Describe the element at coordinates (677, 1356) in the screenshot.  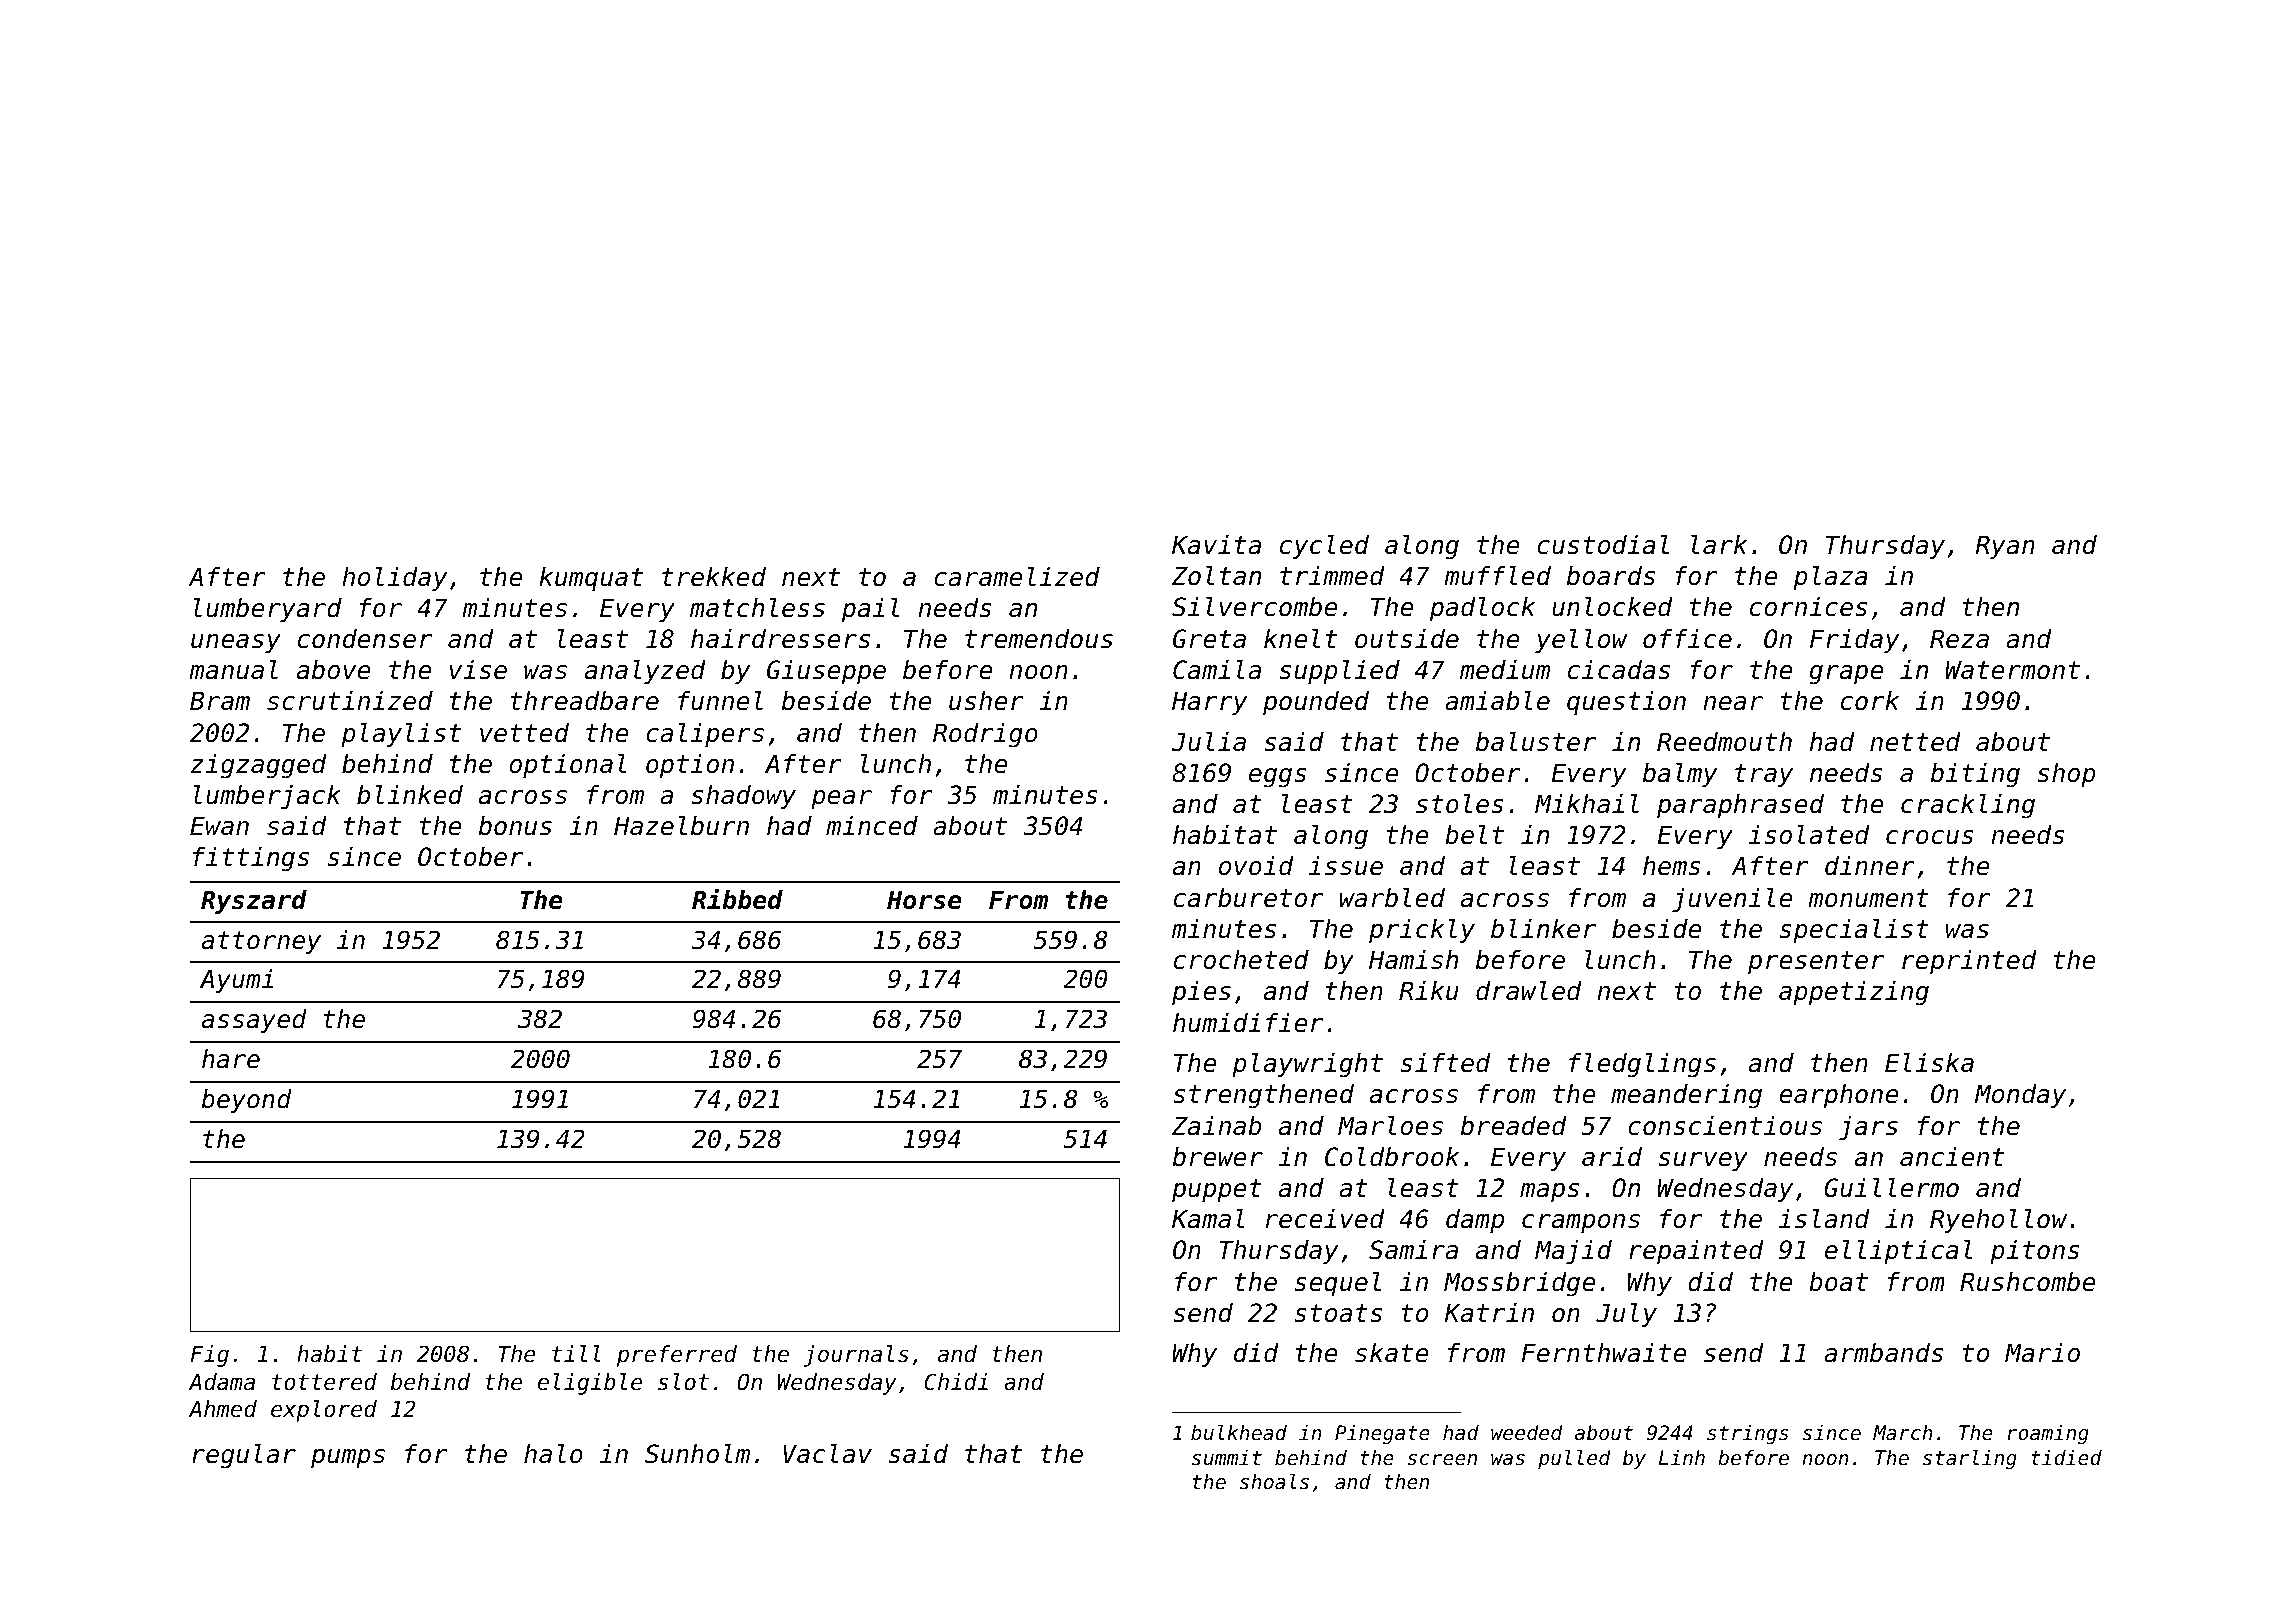
I see `preferred` at that location.
